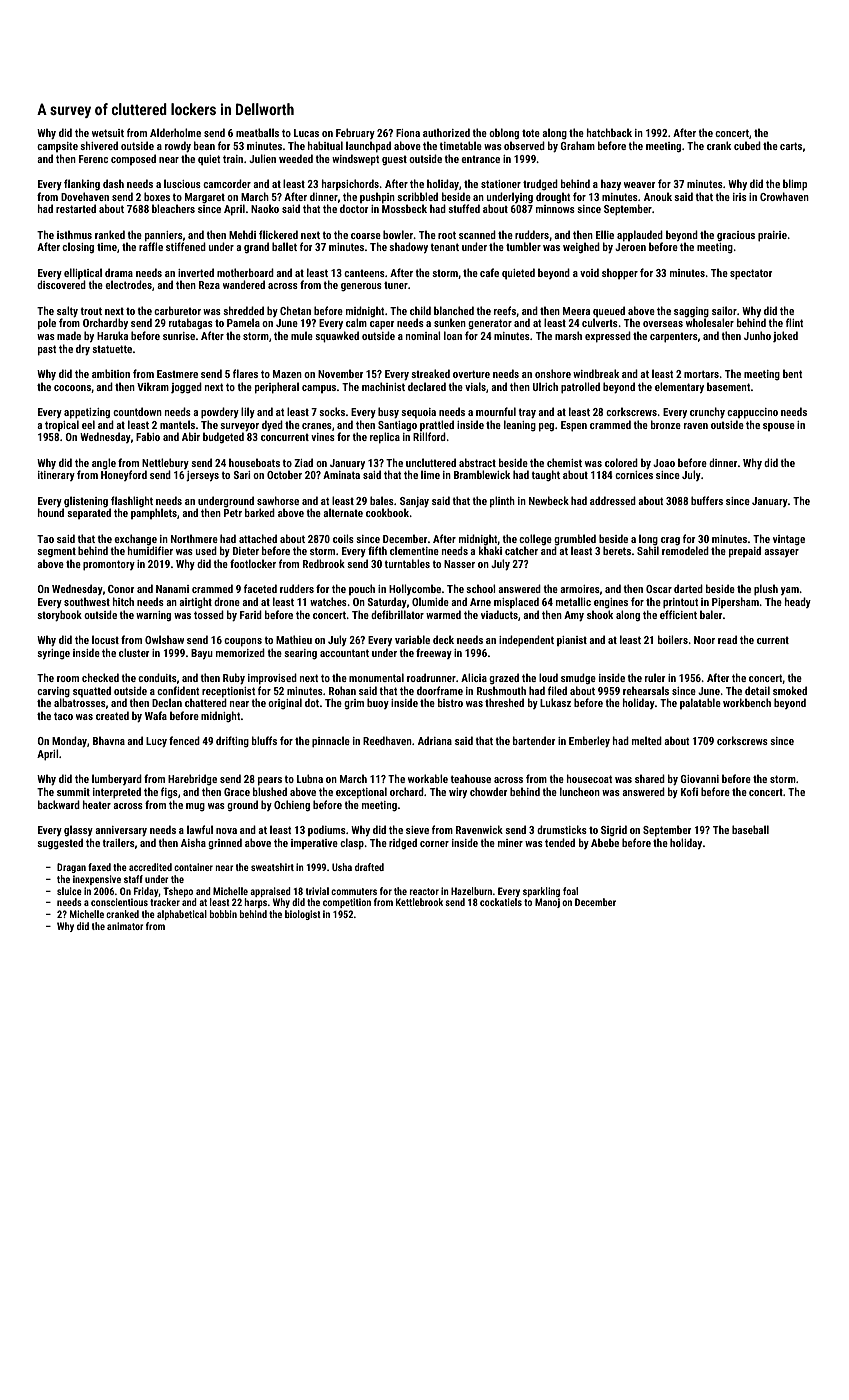  I want to click on footlocker, so click(253, 563).
